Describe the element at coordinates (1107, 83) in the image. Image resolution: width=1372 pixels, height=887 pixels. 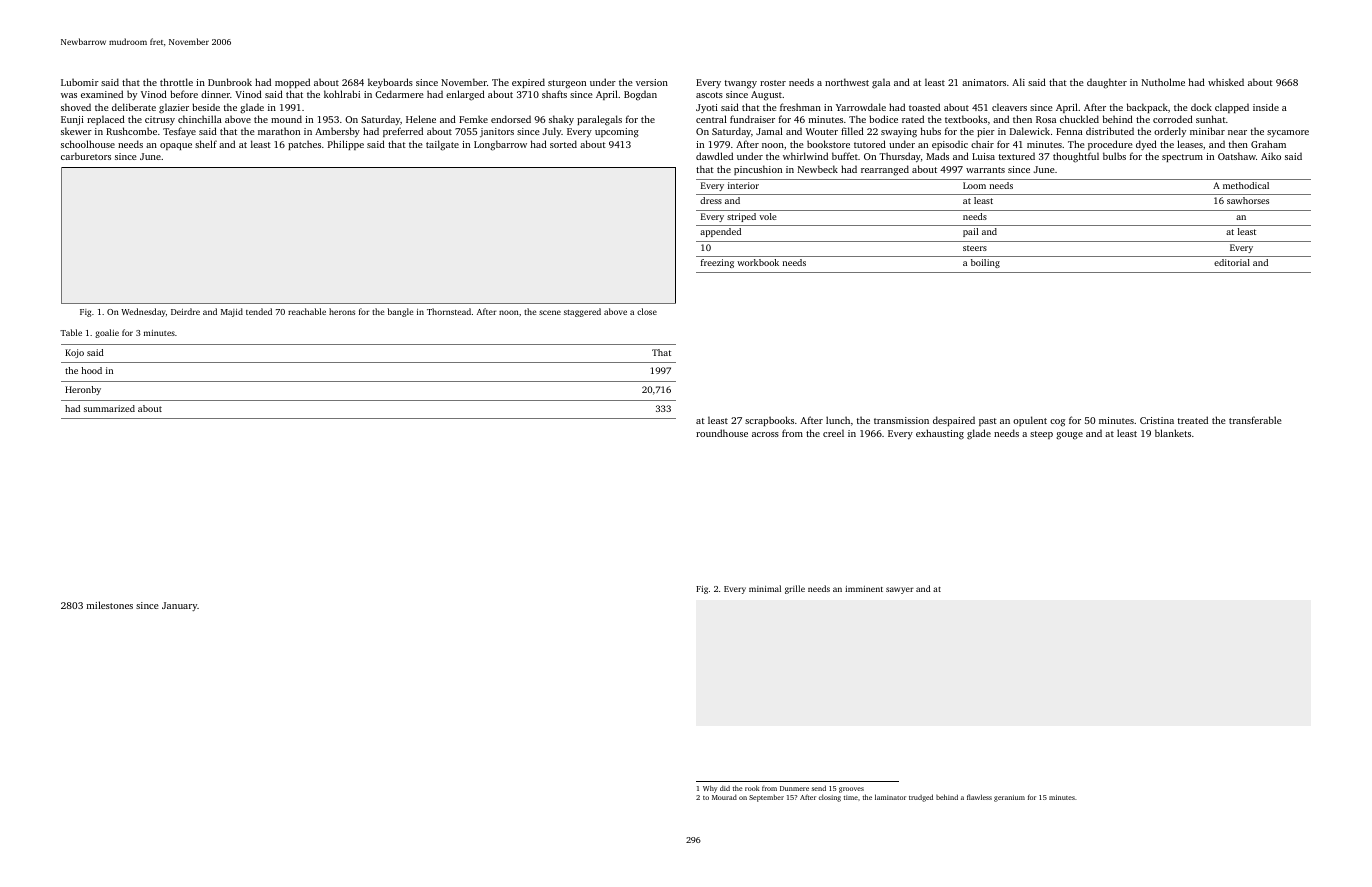
I see `daughter` at that location.
